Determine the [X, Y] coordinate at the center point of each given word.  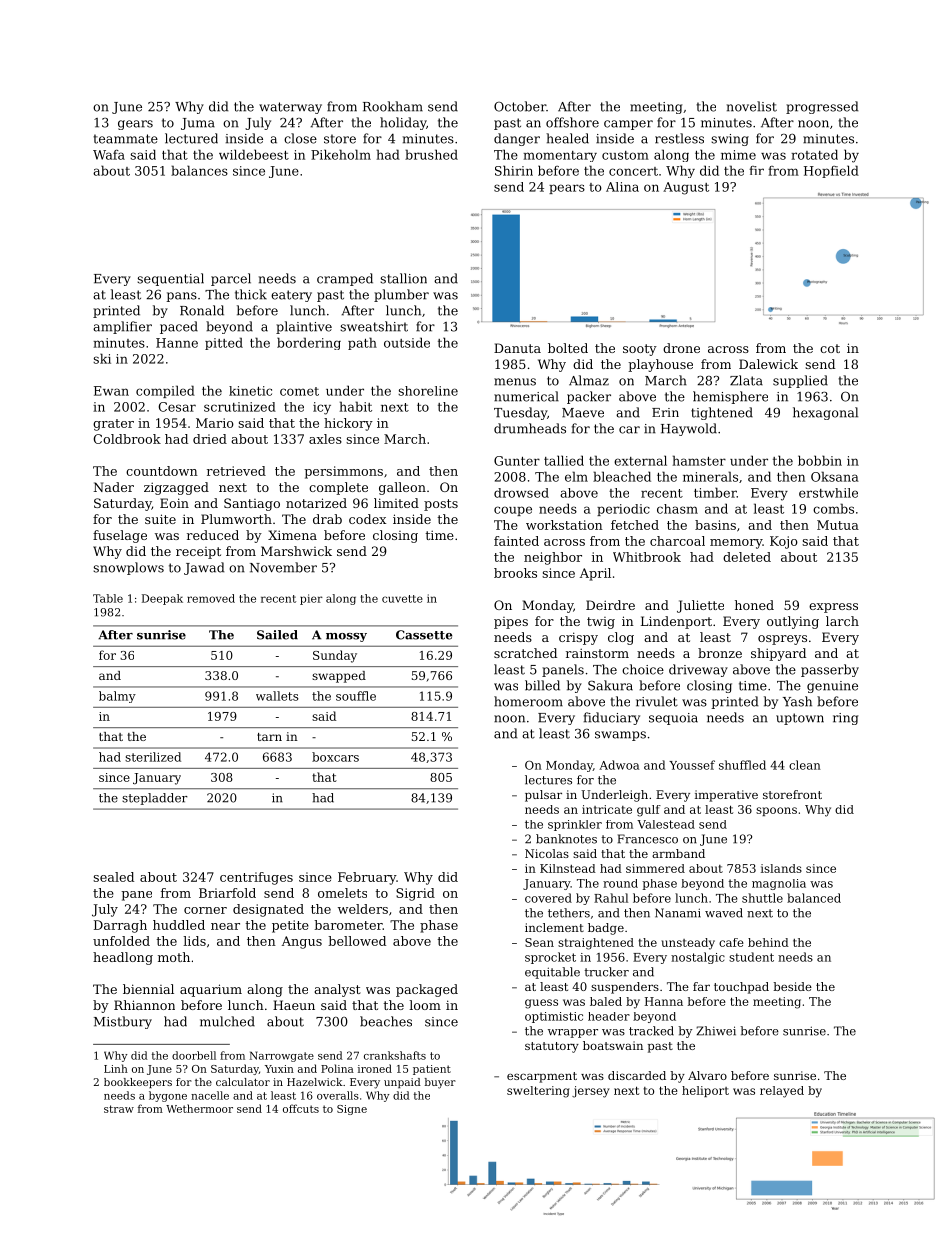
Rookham [393, 106]
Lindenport [676, 622]
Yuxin [279, 1069]
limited [396, 503]
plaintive [304, 327]
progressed [822, 107]
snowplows [128, 568]
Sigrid [415, 894]
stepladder [155, 799]
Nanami [678, 913]
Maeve [583, 413]
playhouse [660, 365]
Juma [198, 124]
